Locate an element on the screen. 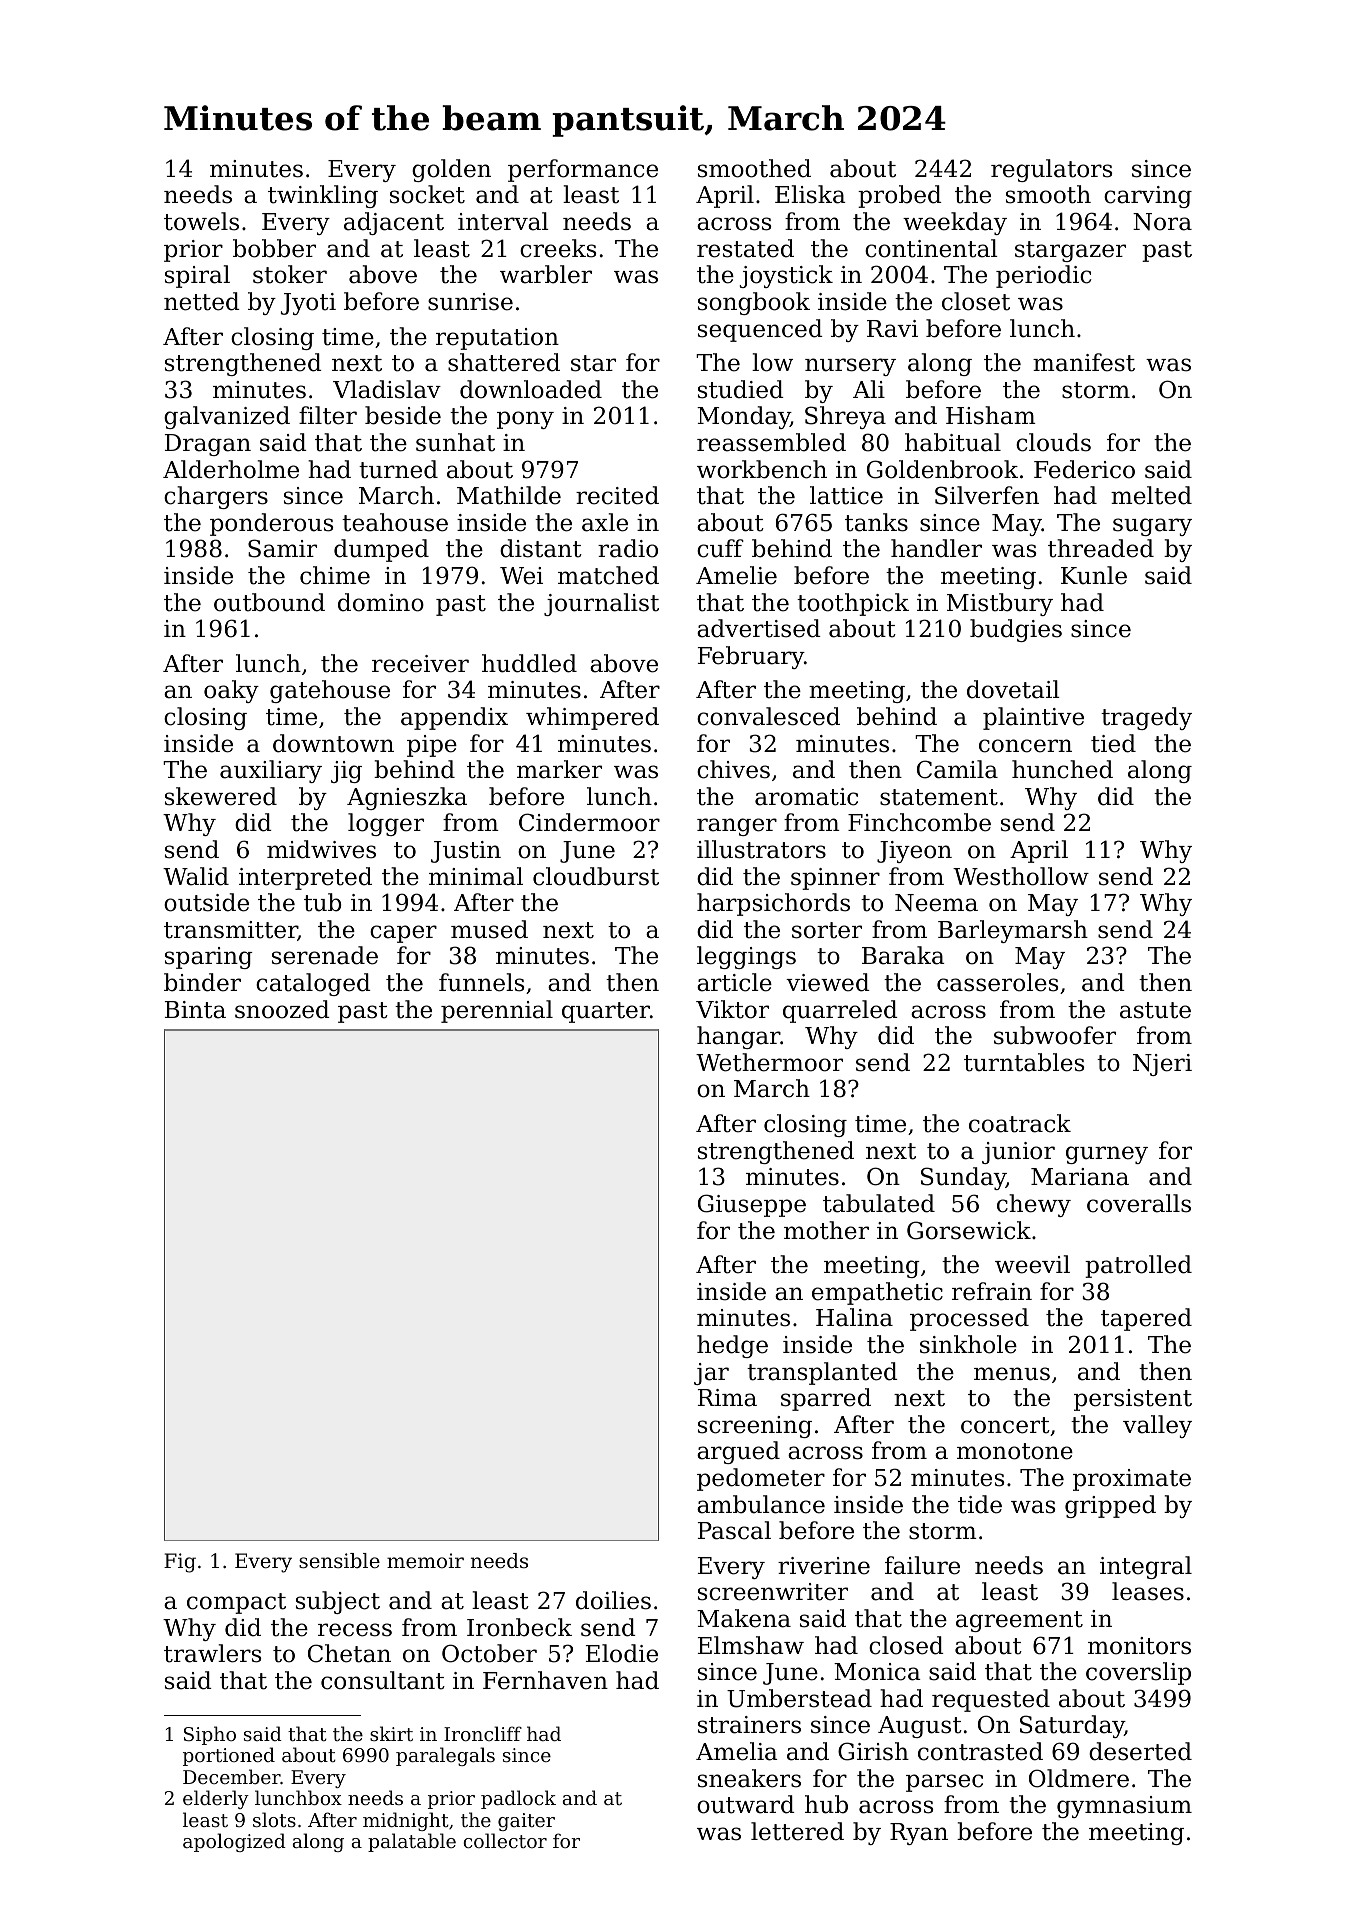  transplanted is located at coordinates (822, 1373).
